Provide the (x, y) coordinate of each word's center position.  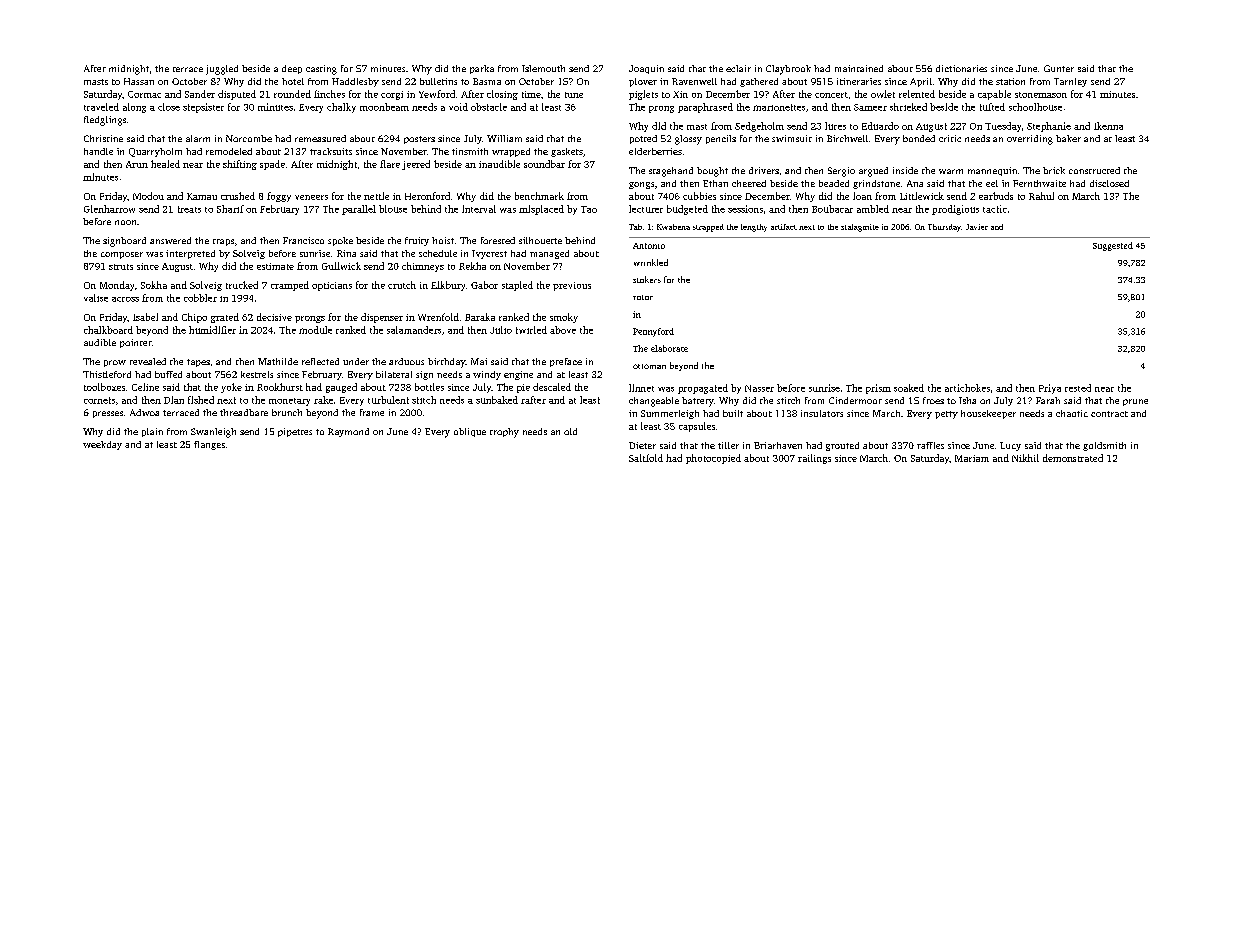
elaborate (669, 348)
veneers (311, 197)
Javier (977, 227)
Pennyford (653, 332)
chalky (341, 108)
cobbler (200, 298)
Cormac (144, 94)
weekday (102, 445)
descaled (552, 387)
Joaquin (646, 69)
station (1010, 81)
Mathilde (278, 361)
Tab (635, 227)
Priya (1050, 389)
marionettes (779, 107)
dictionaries (961, 68)
